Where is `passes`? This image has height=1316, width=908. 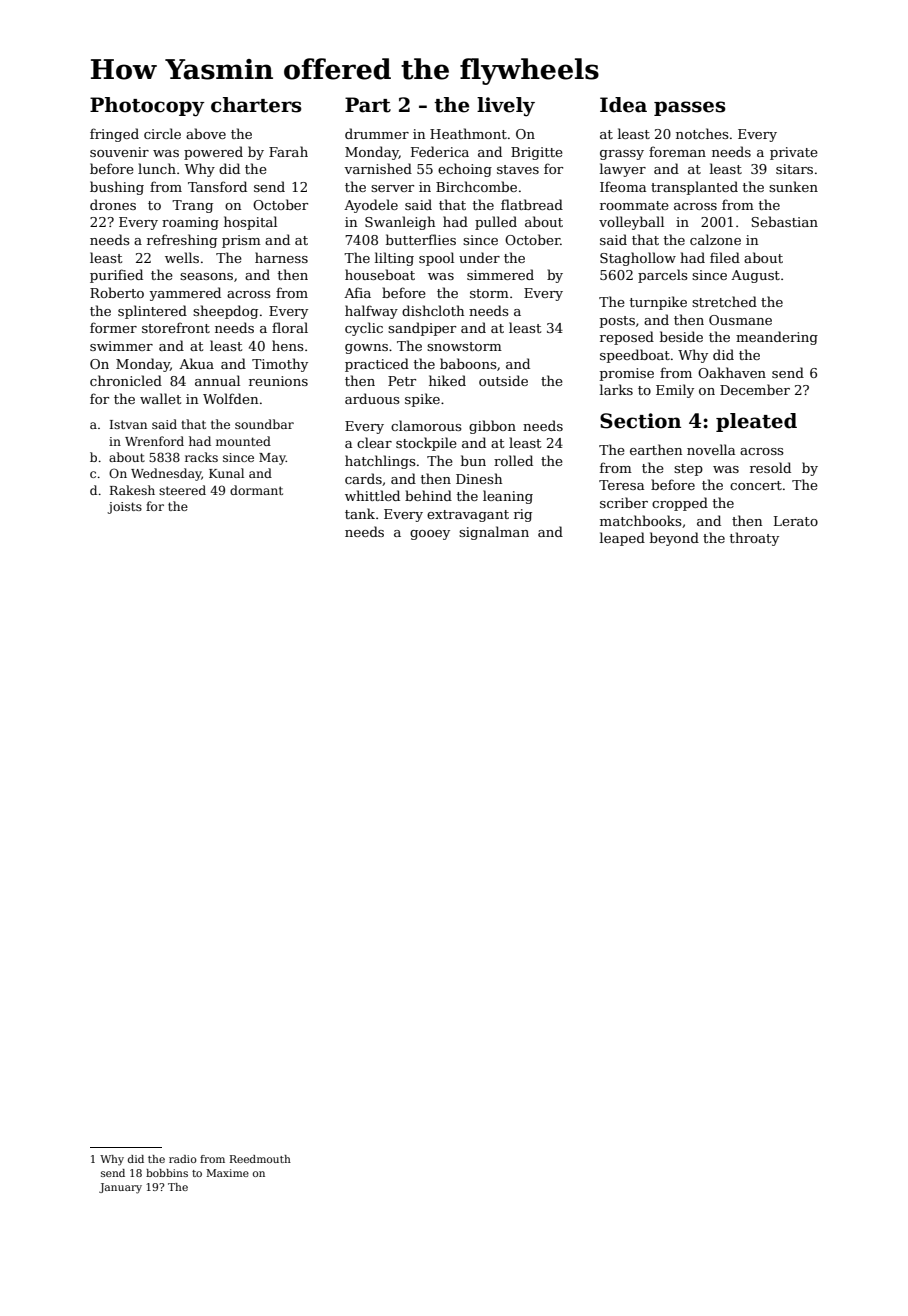
passes is located at coordinates (690, 108).
